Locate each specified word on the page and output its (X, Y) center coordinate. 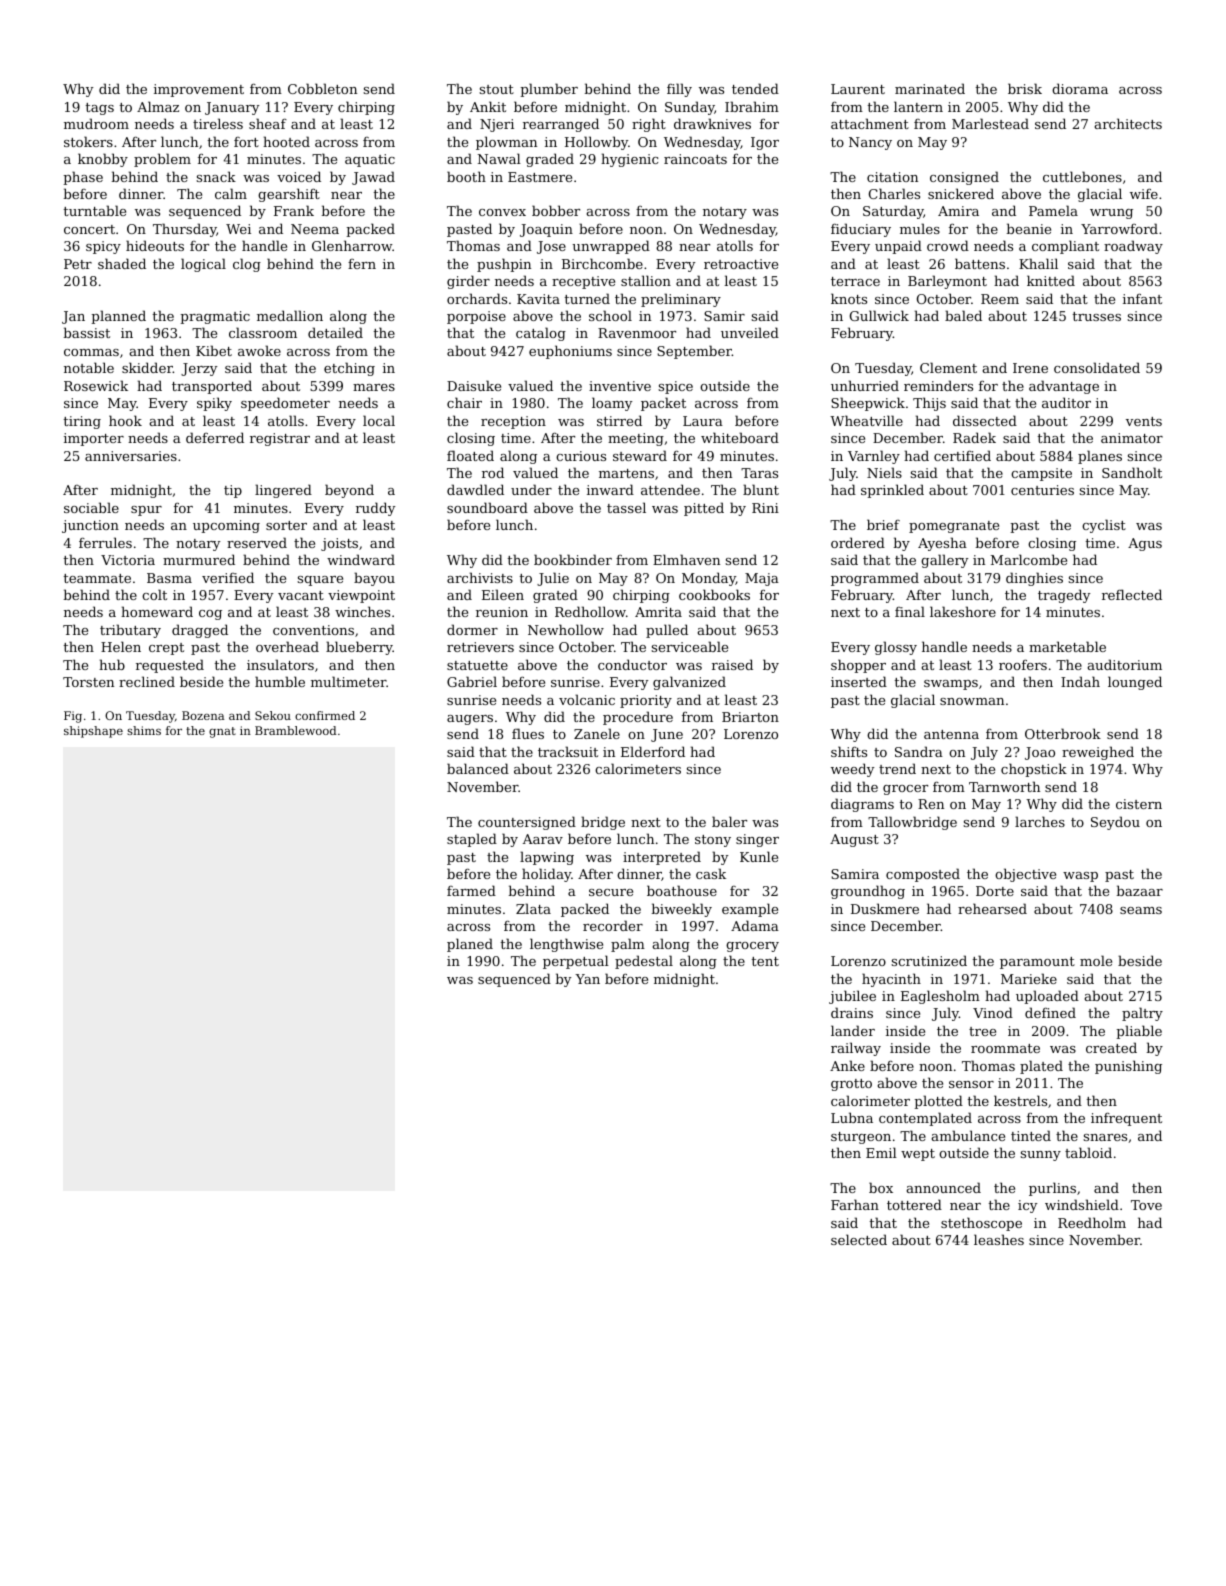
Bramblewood (296, 730)
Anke (847, 1065)
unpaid (898, 247)
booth (466, 176)
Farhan (855, 1204)
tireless (218, 123)
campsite (1041, 474)
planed (470, 945)
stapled (472, 840)
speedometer (285, 404)
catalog (541, 334)
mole (1096, 960)
